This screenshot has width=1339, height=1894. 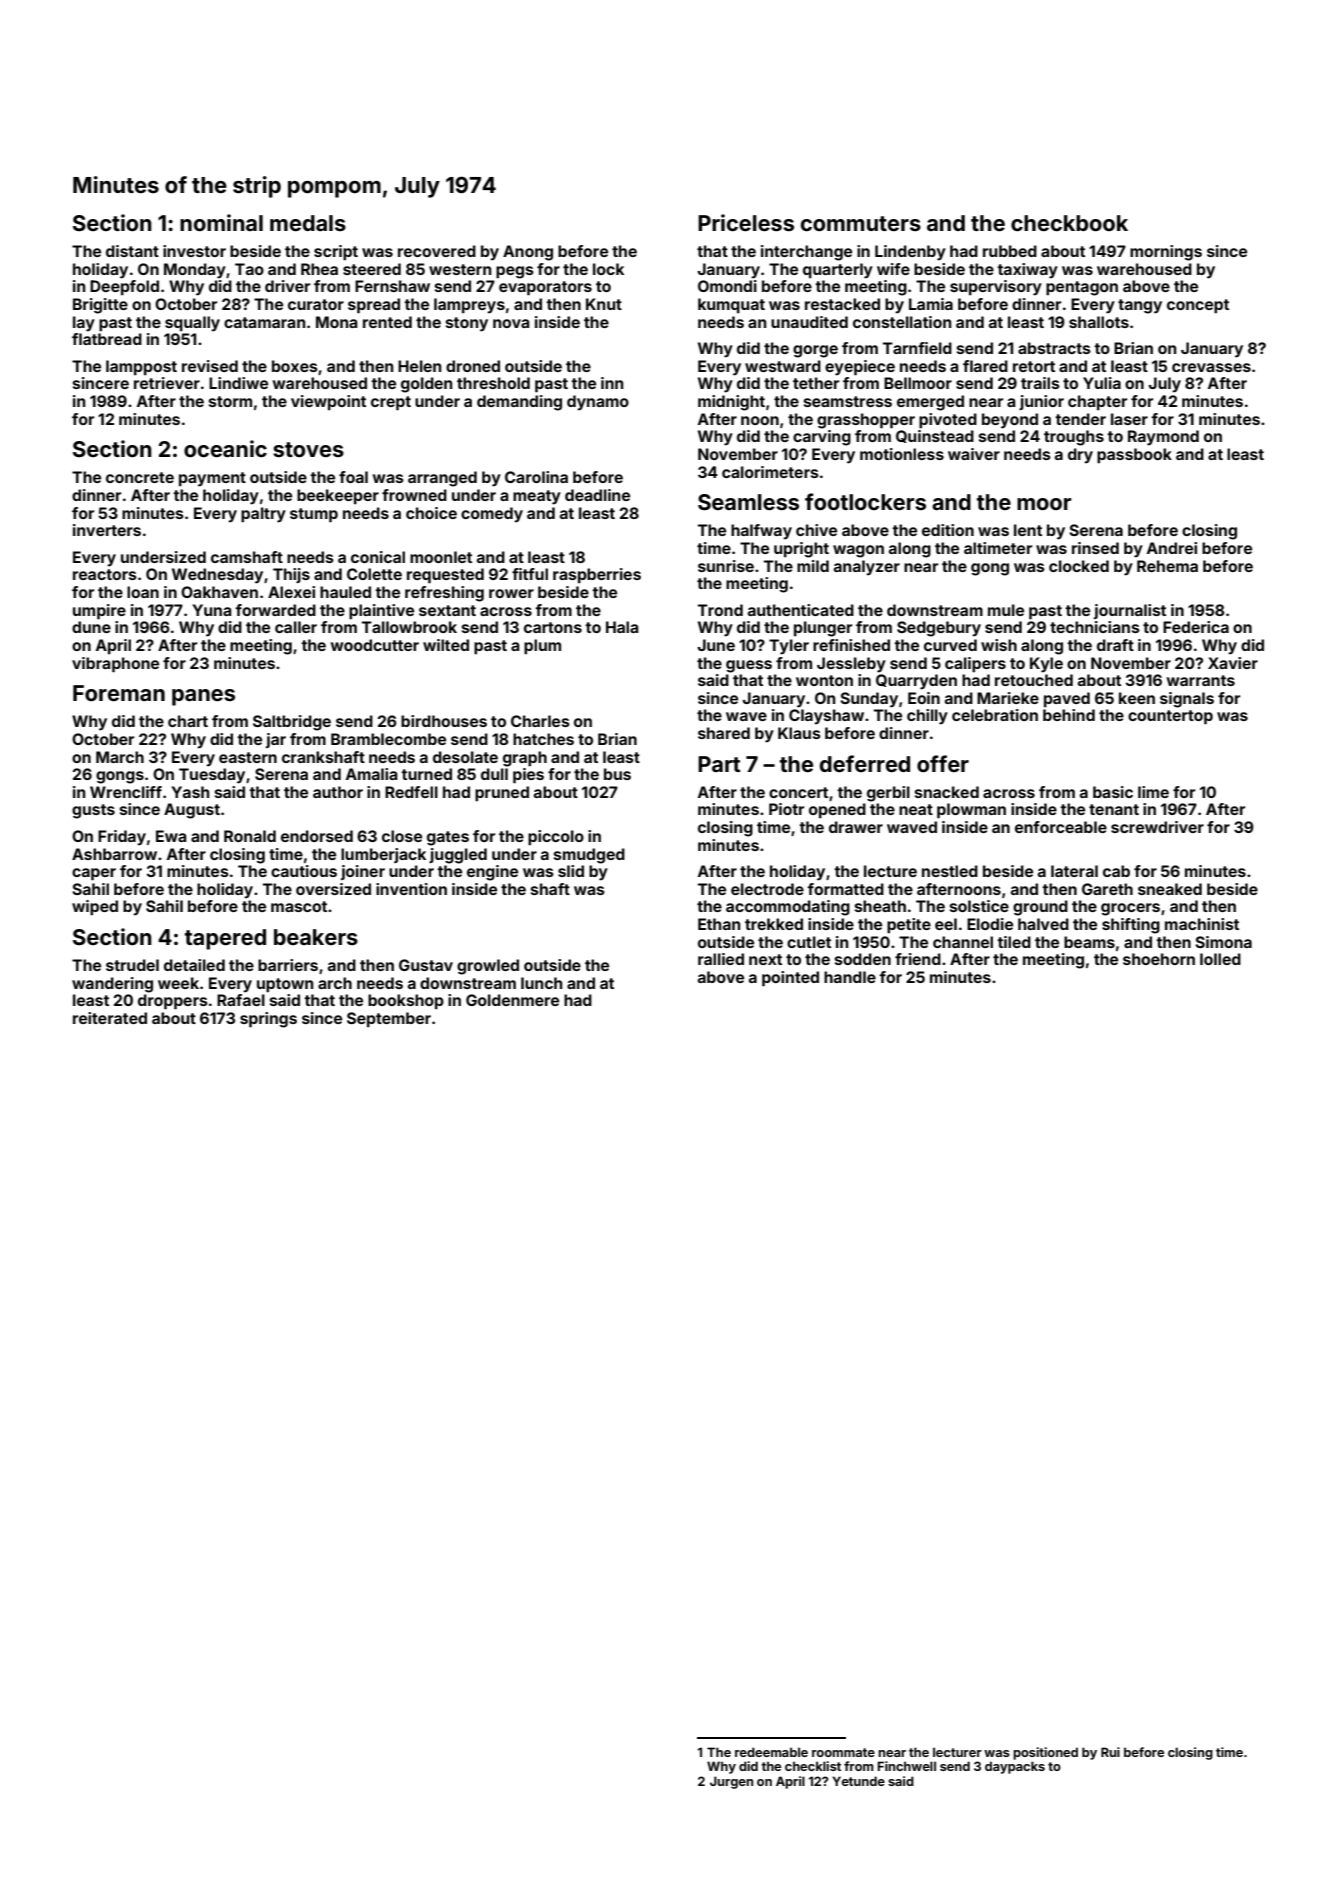 I want to click on checkbook, so click(x=1069, y=223).
